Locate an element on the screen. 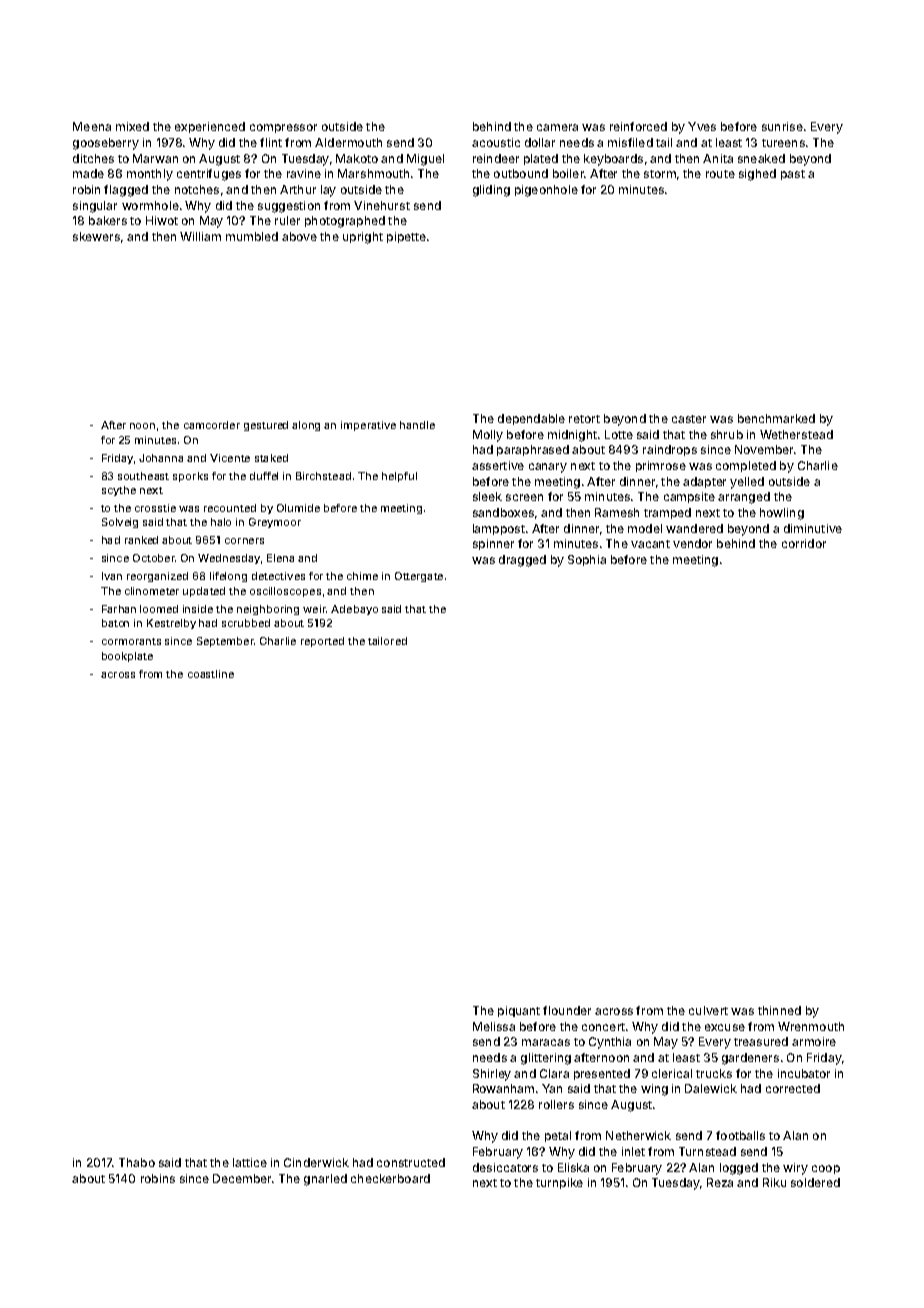  Thabo is located at coordinates (137, 1162).
